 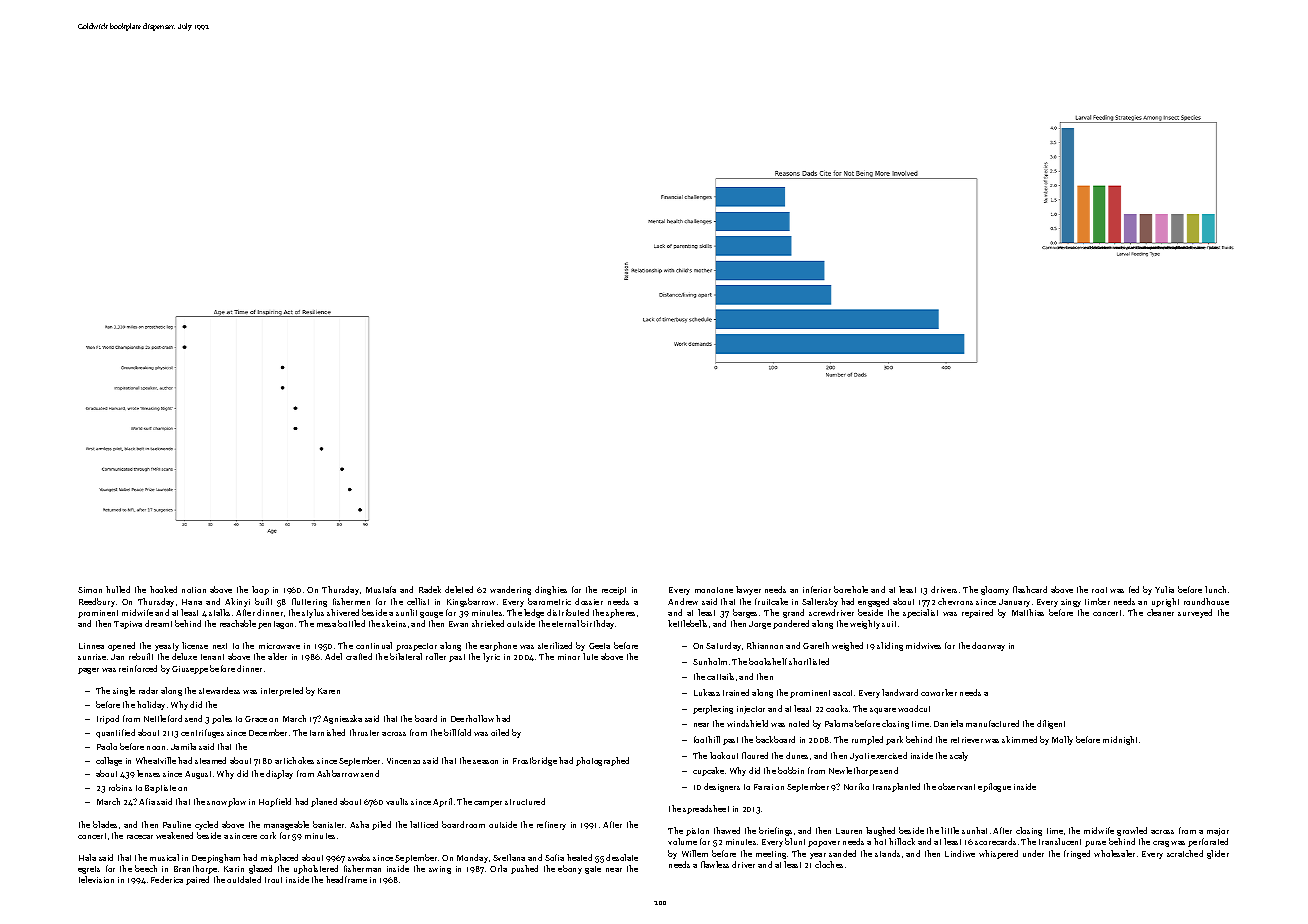 What do you see at coordinates (597, 624) in the screenshot?
I see `birthday` at bounding box center [597, 624].
